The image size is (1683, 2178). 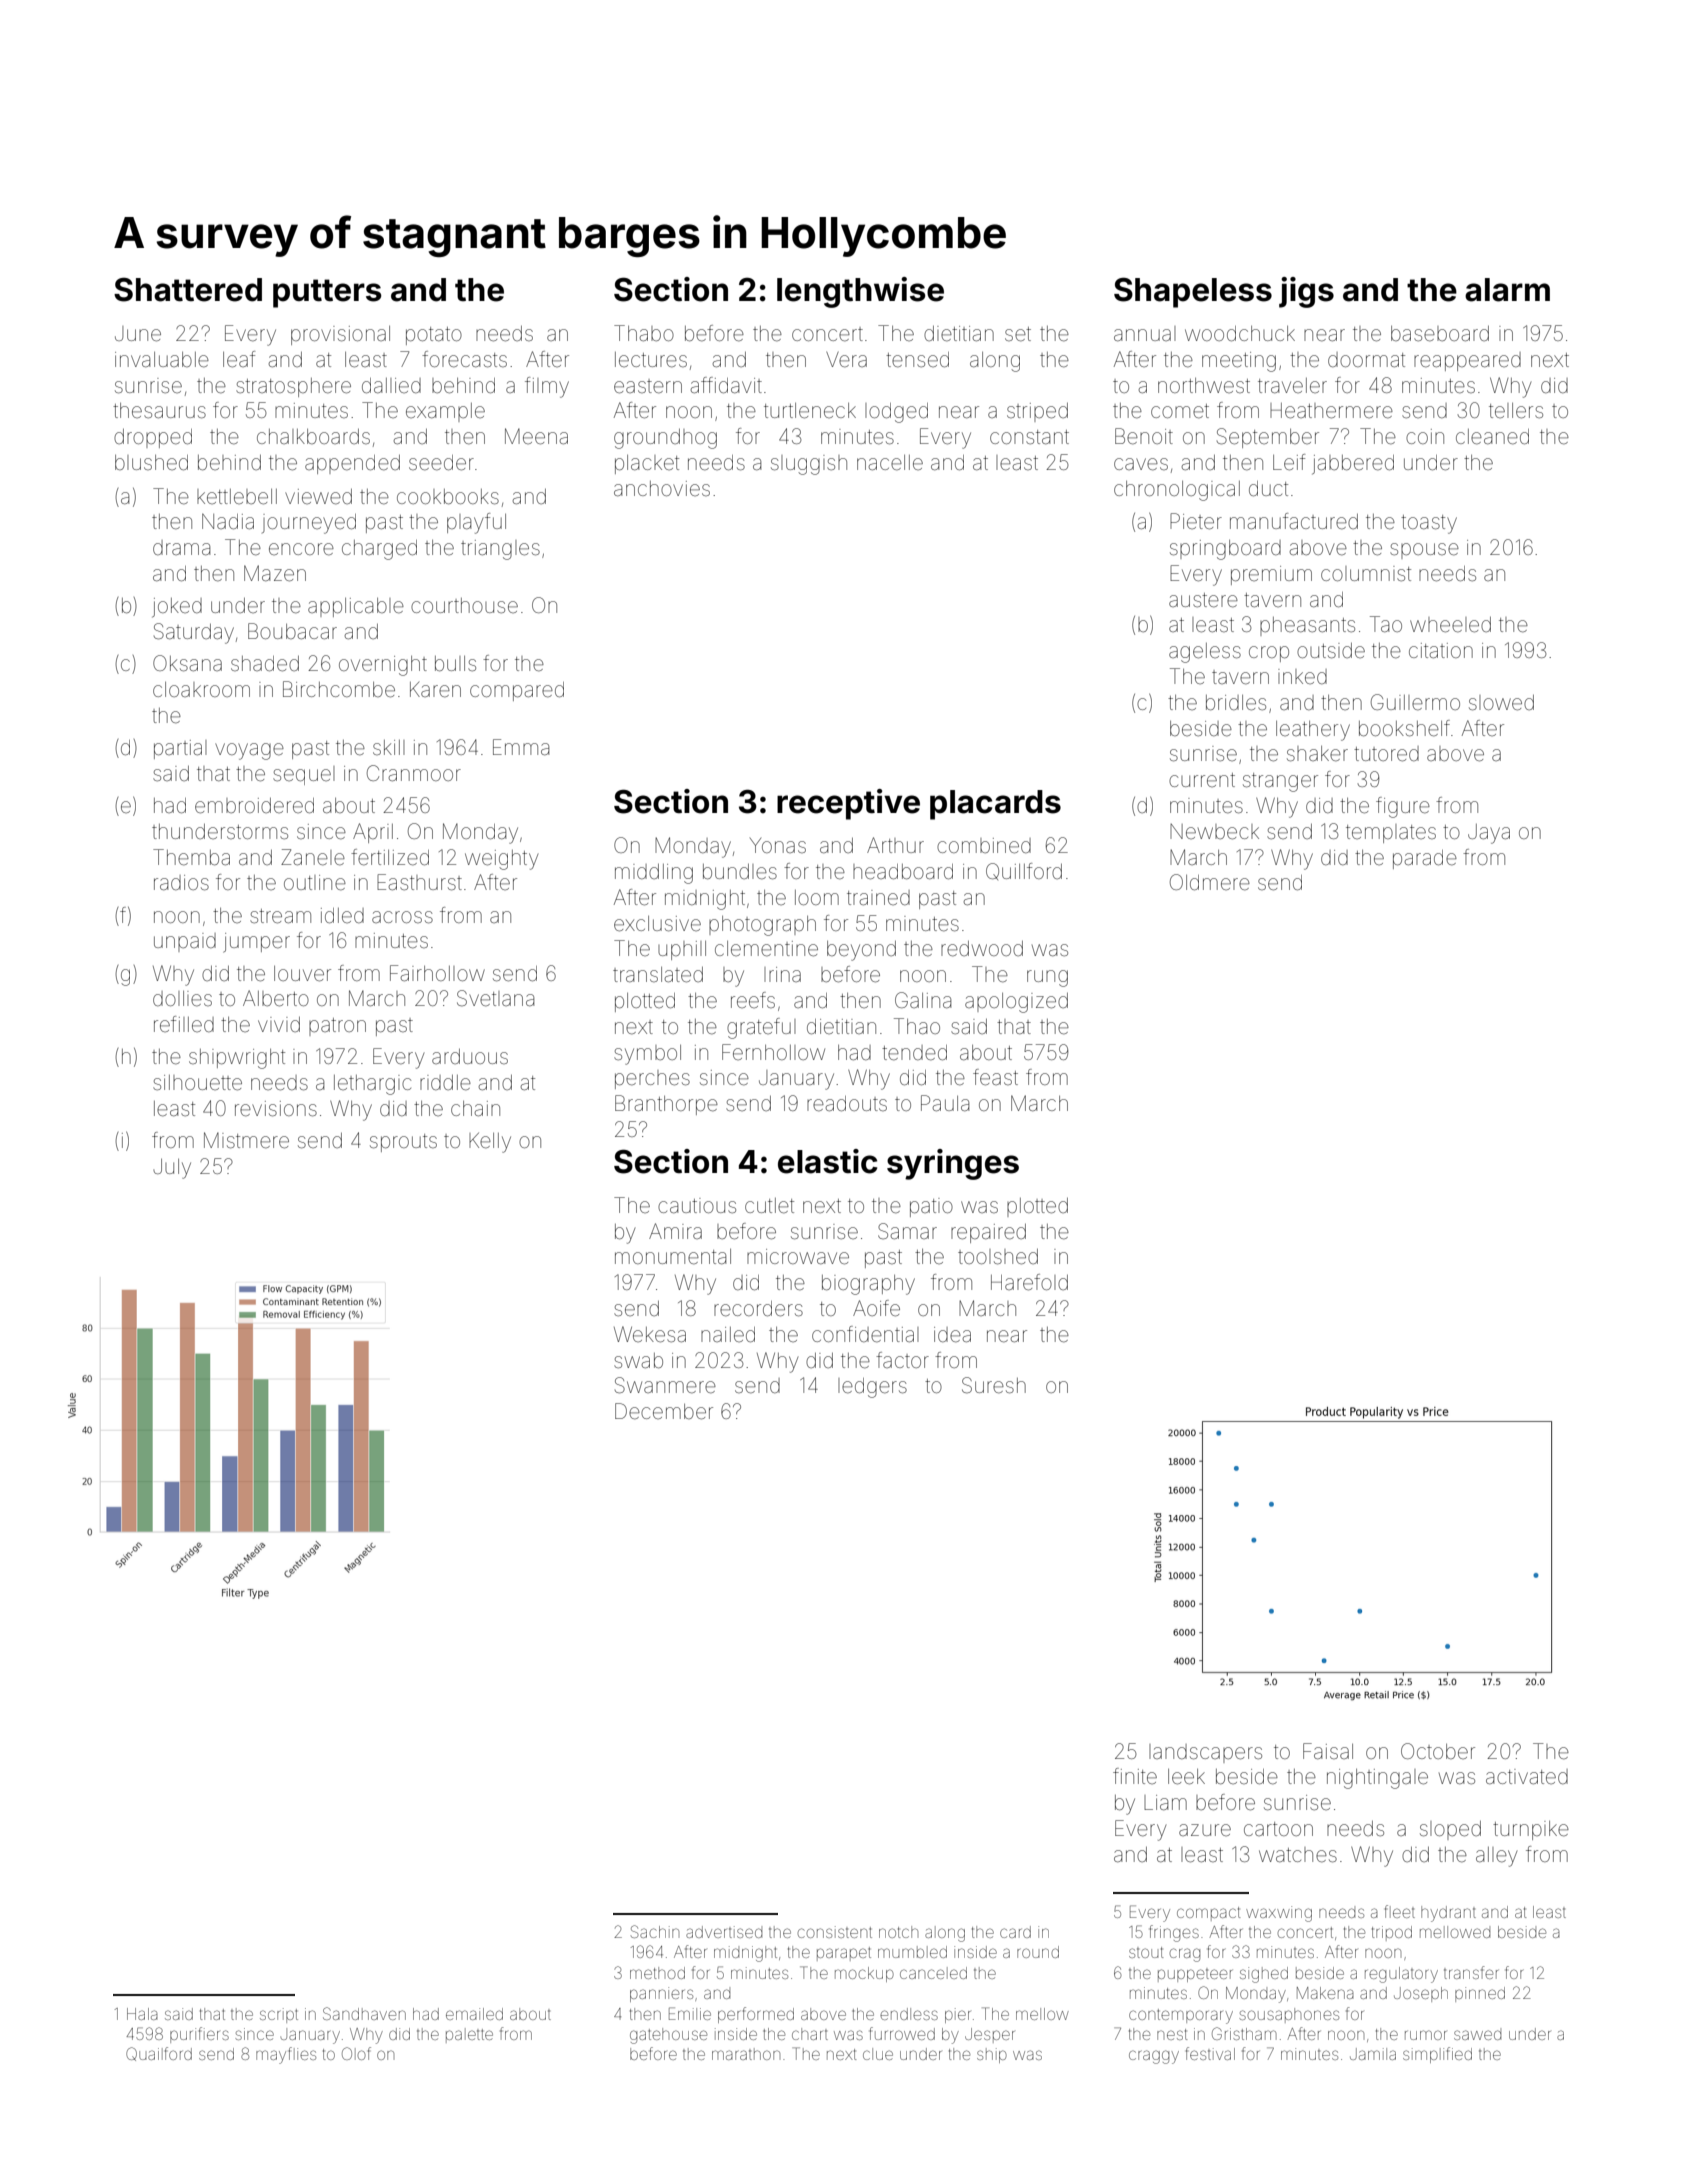 I want to click on figure, so click(x=1403, y=807).
